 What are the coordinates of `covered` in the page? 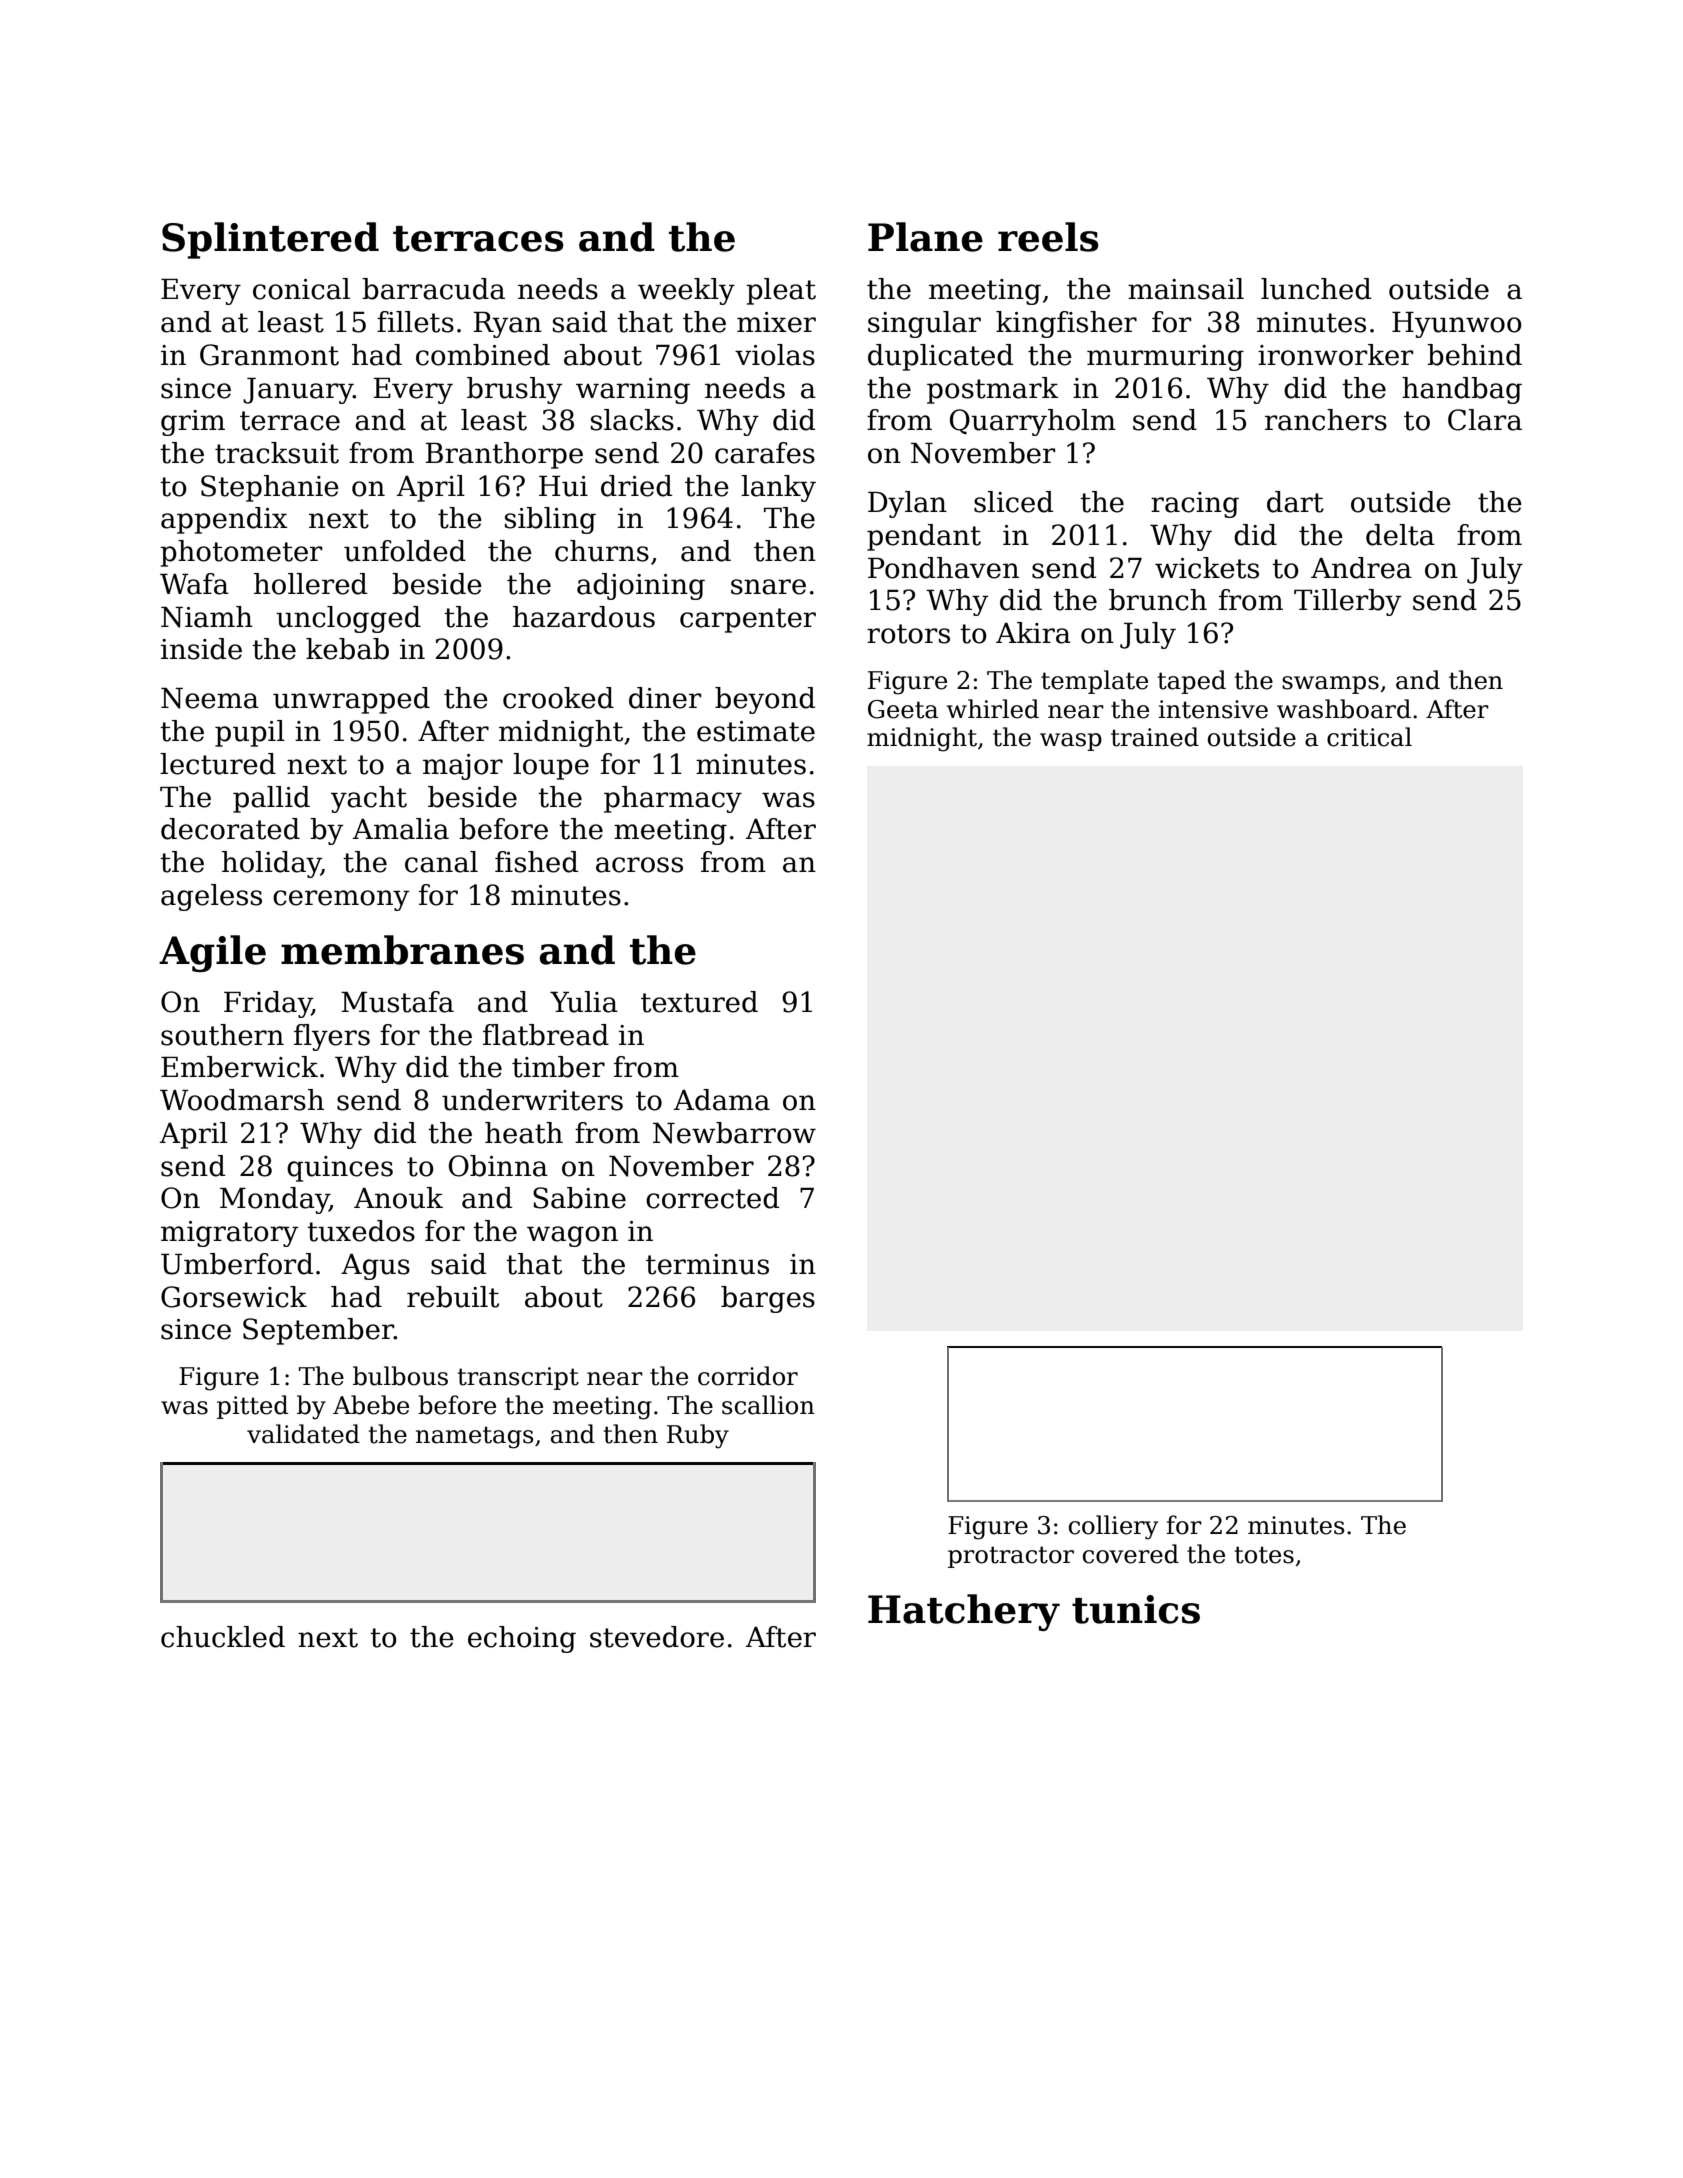 It's located at (1131, 1554).
